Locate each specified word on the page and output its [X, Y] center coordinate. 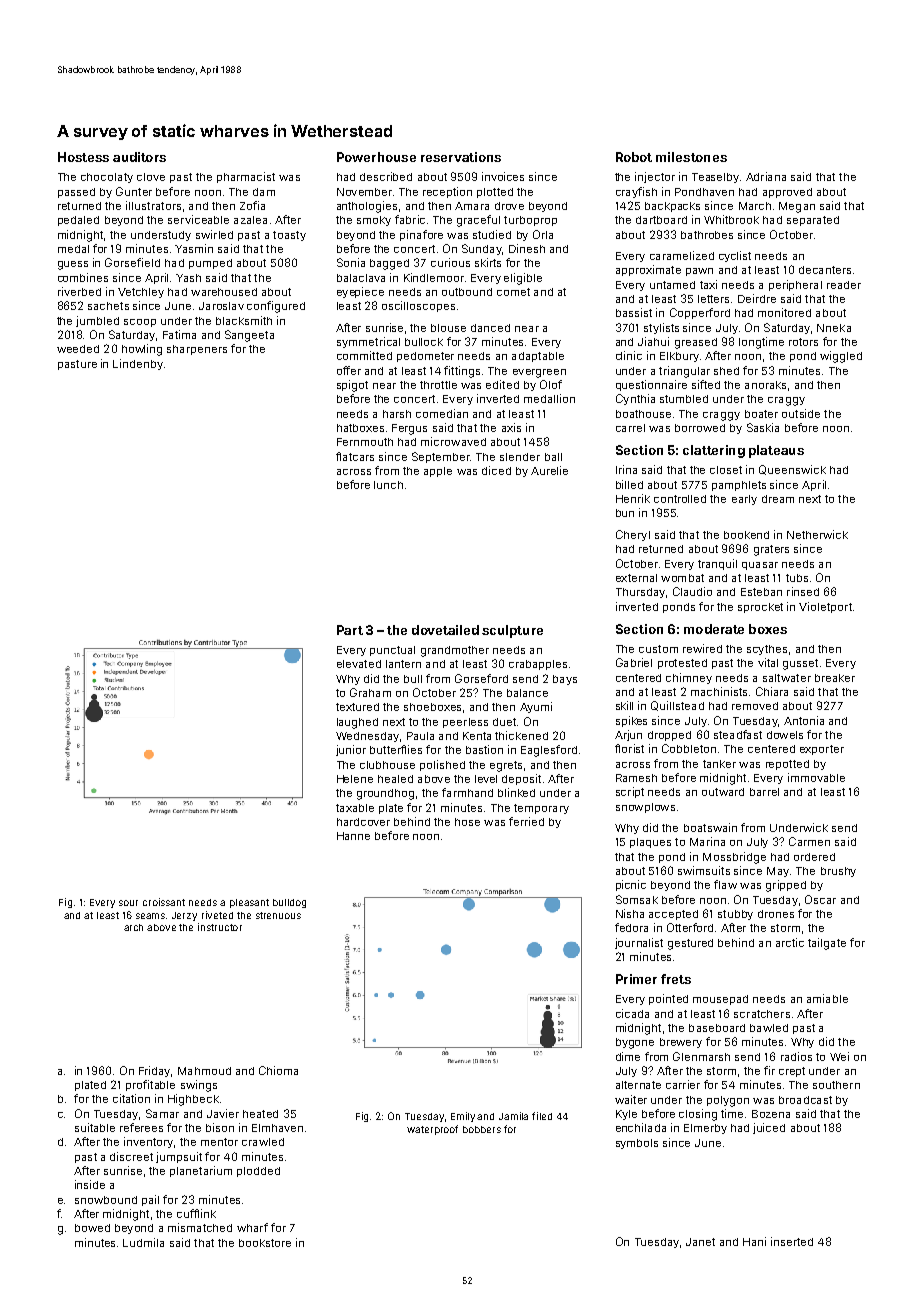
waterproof [432, 1130]
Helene [355, 779]
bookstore [265, 1243]
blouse [448, 328]
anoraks [765, 385]
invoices [503, 176]
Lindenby [138, 364]
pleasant [249, 903]
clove [151, 177]
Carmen [809, 841]
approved [787, 193]
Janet [700, 1242]
